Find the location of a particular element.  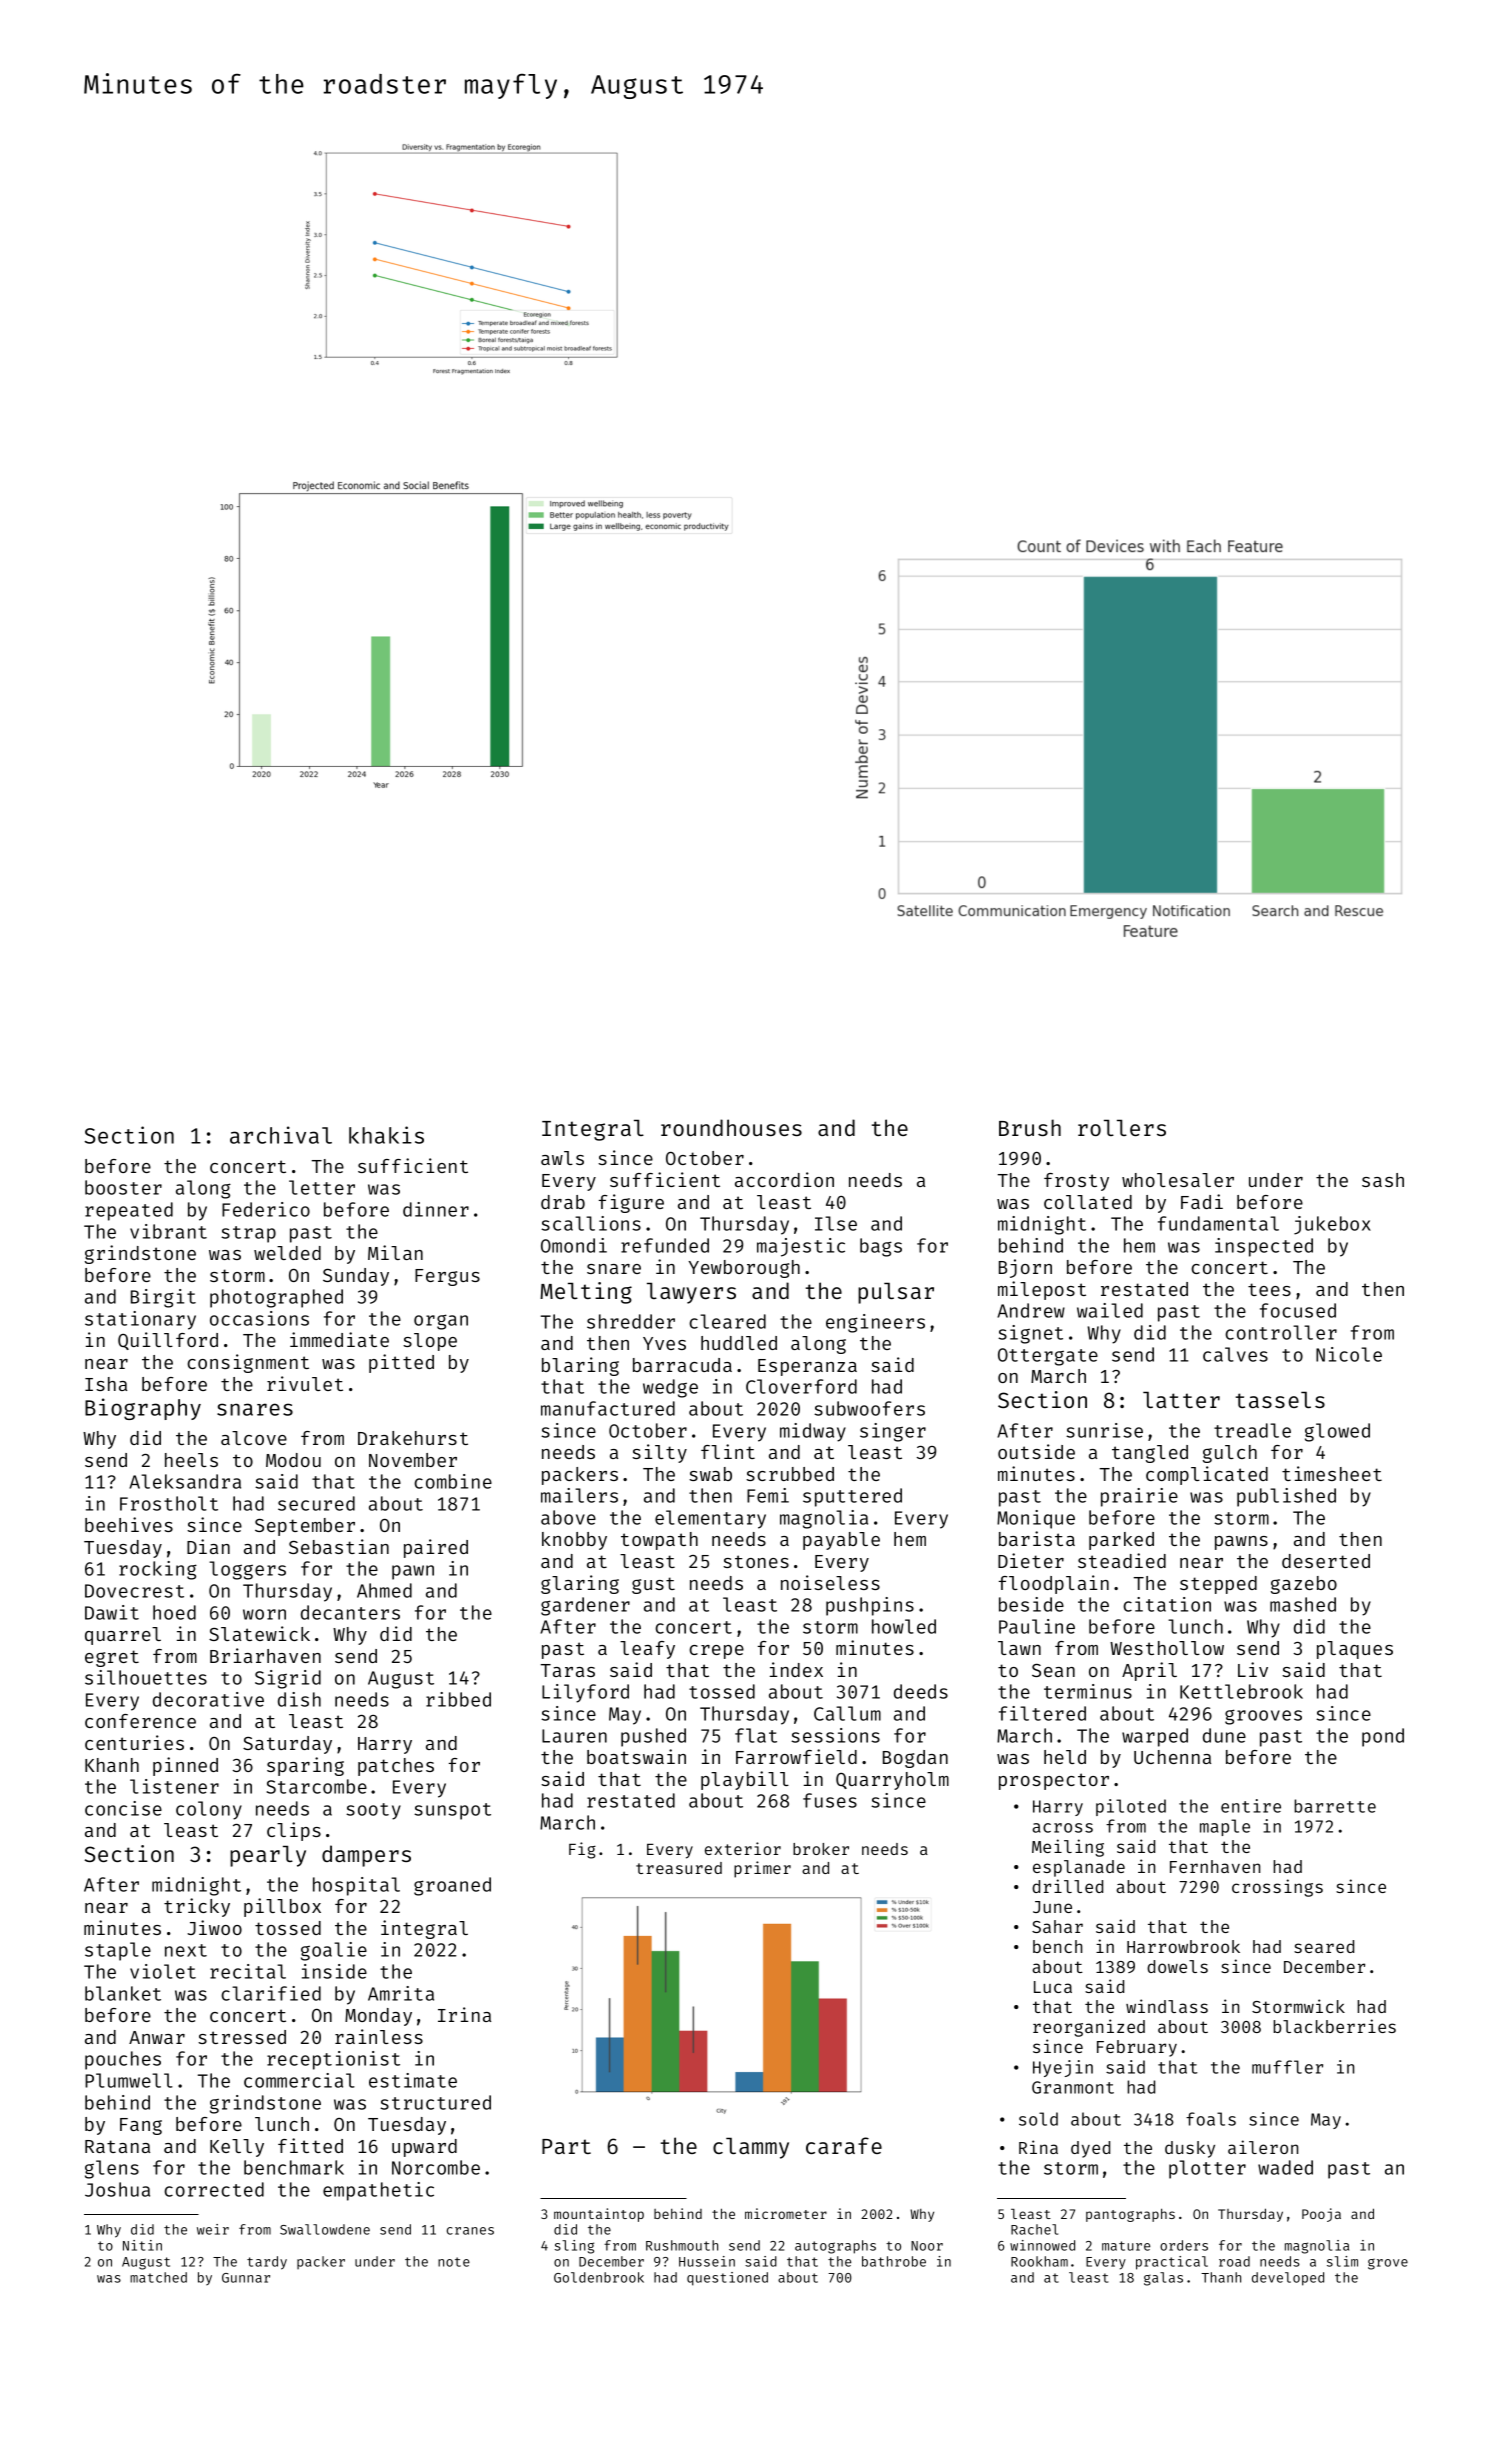

outside is located at coordinates (1036, 1451).
